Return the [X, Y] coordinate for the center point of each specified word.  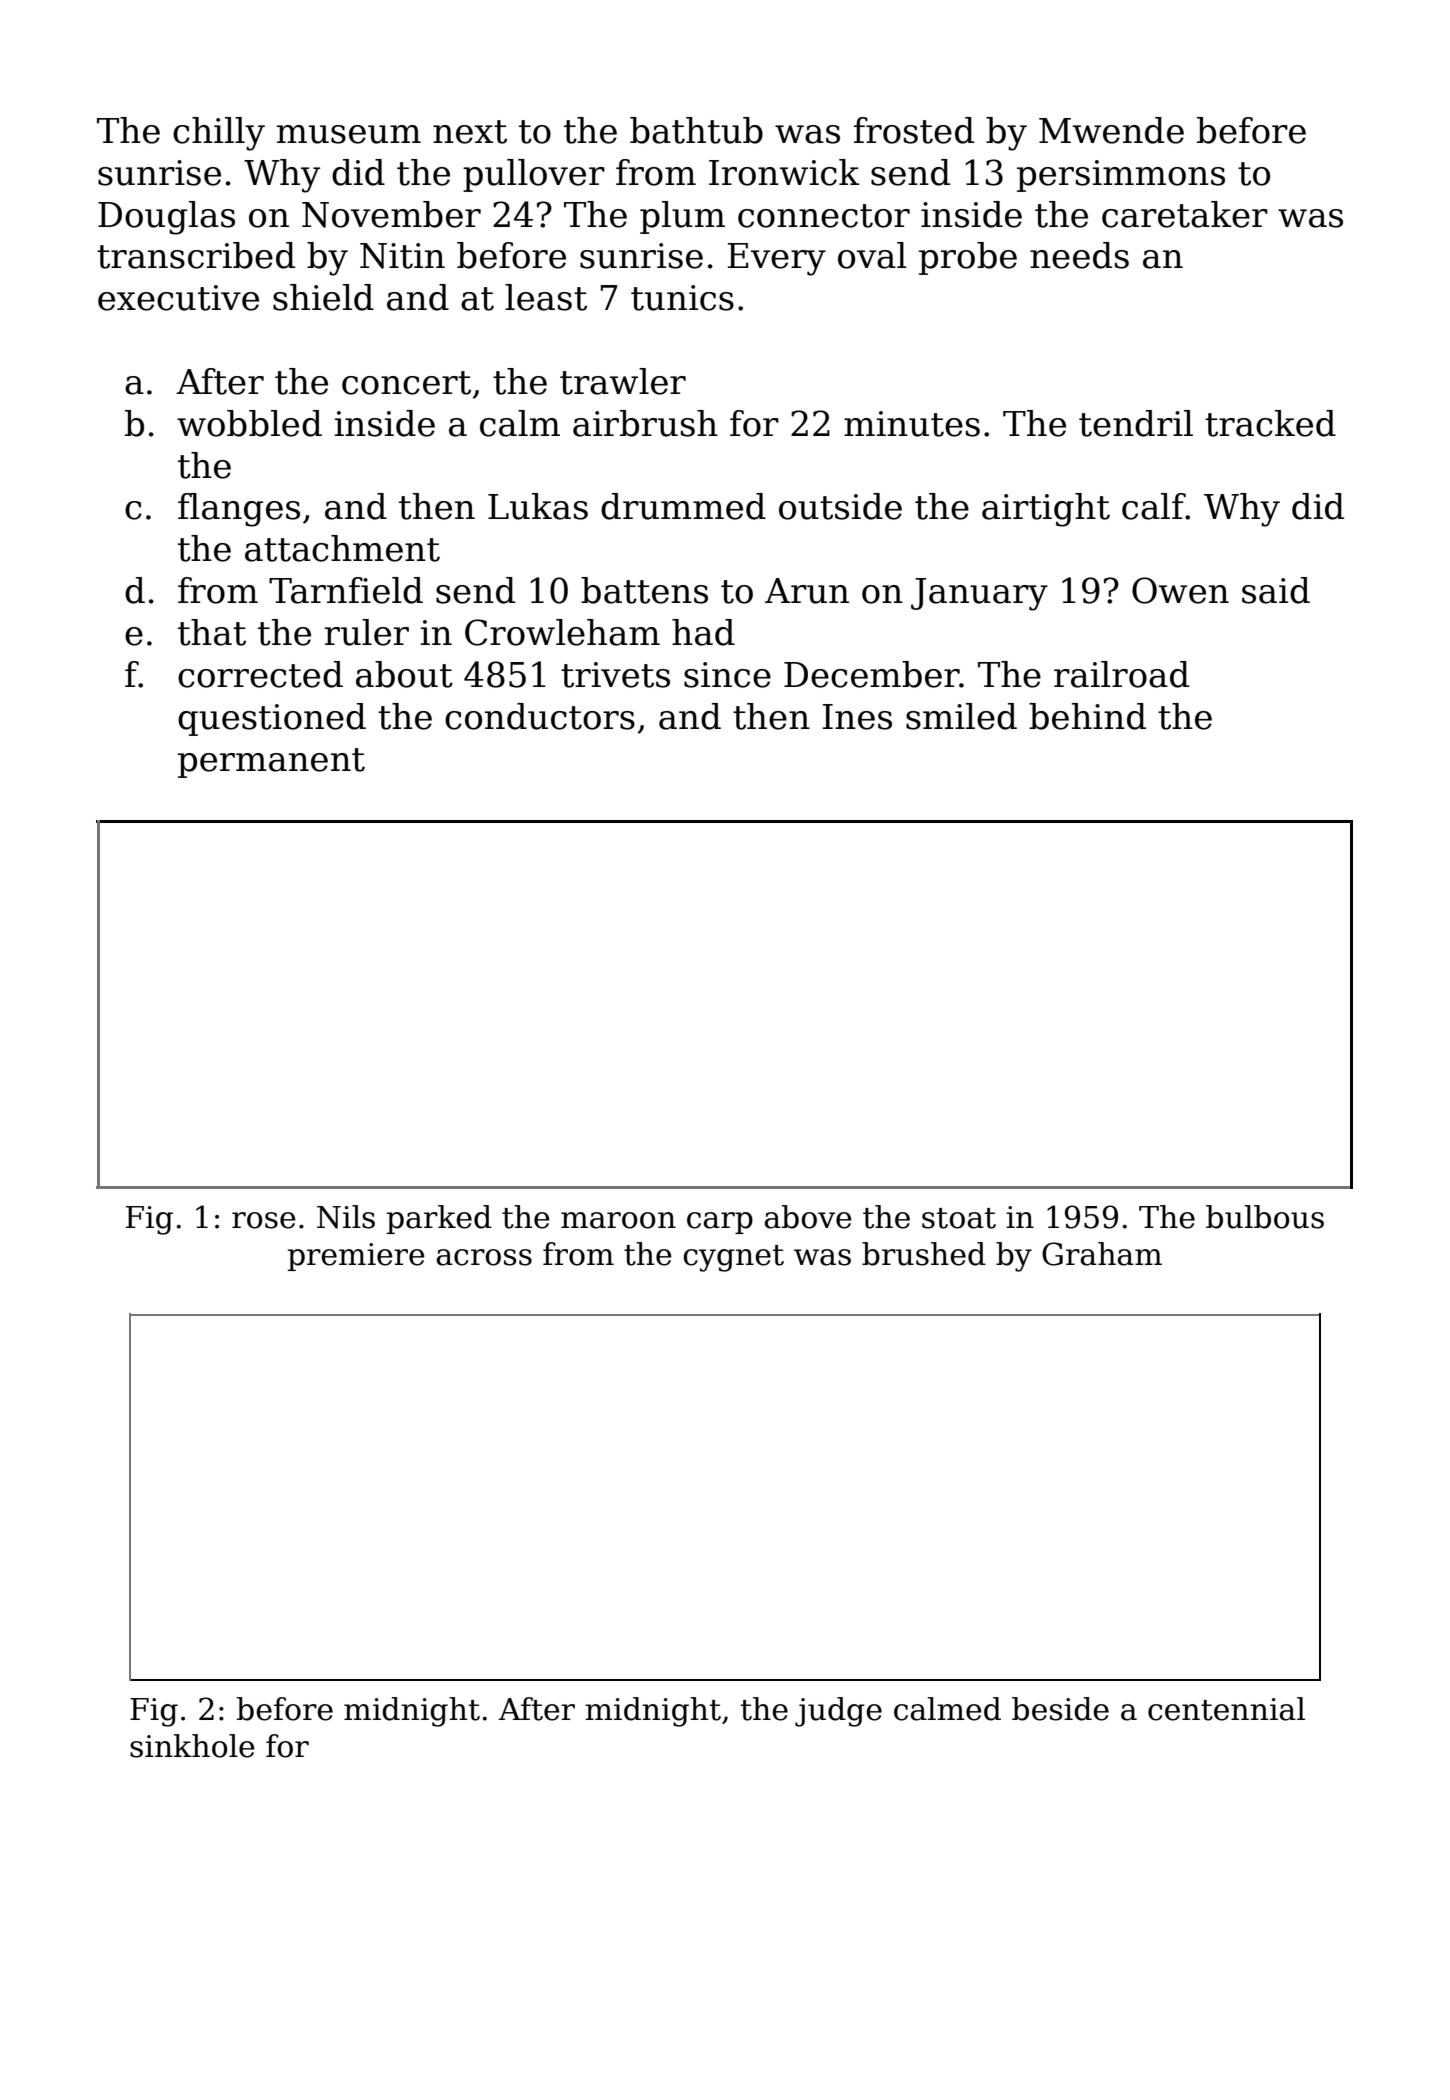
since [727, 675]
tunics [682, 298]
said [1276, 590]
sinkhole [192, 1746]
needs [1079, 255]
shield [323, 297]
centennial [1226, 1709]
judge [838, 1712]
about [404, 674]
